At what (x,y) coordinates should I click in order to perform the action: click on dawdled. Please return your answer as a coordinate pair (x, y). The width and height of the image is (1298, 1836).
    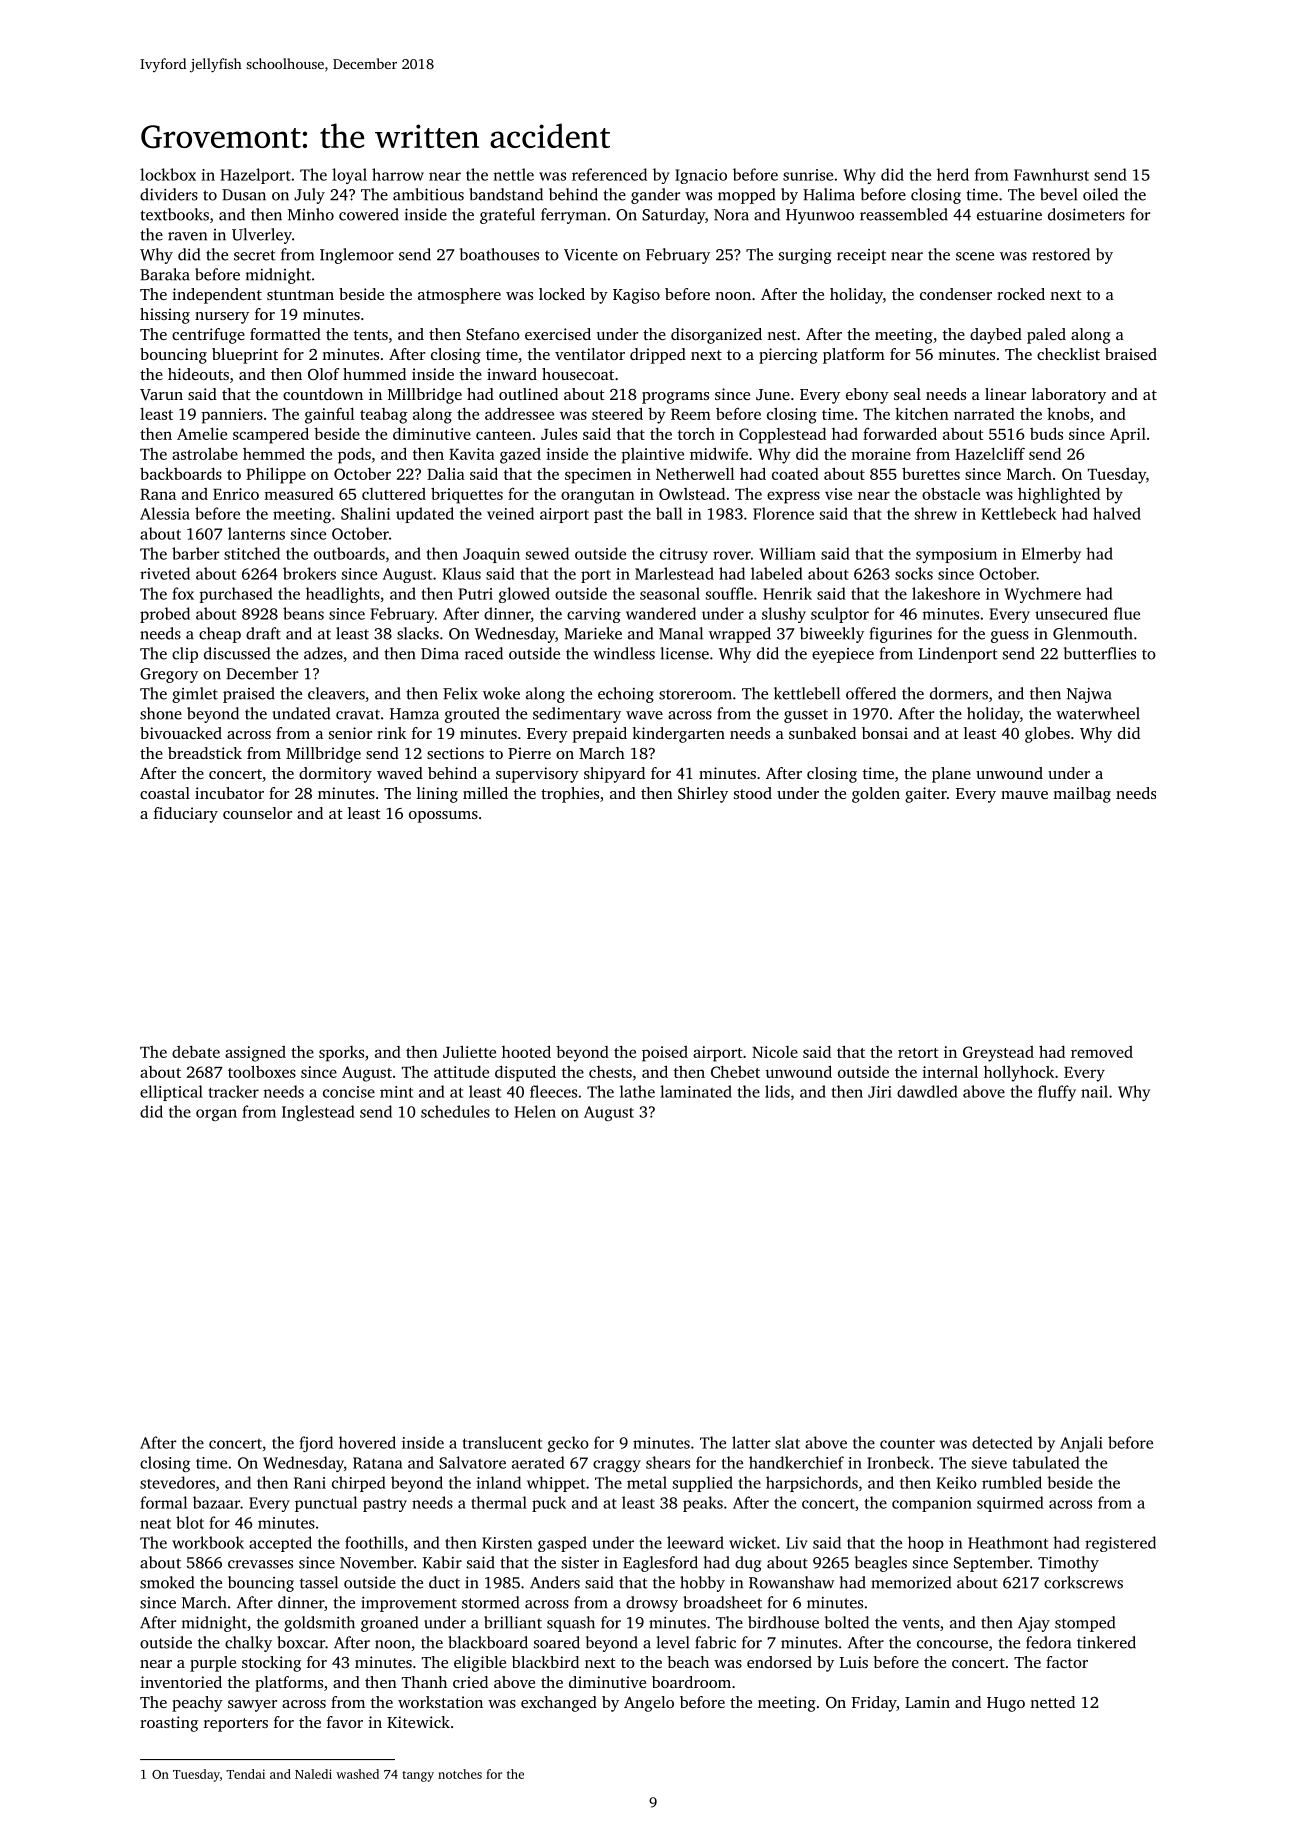
    Looking at the image, I should click on (927, 1091).
